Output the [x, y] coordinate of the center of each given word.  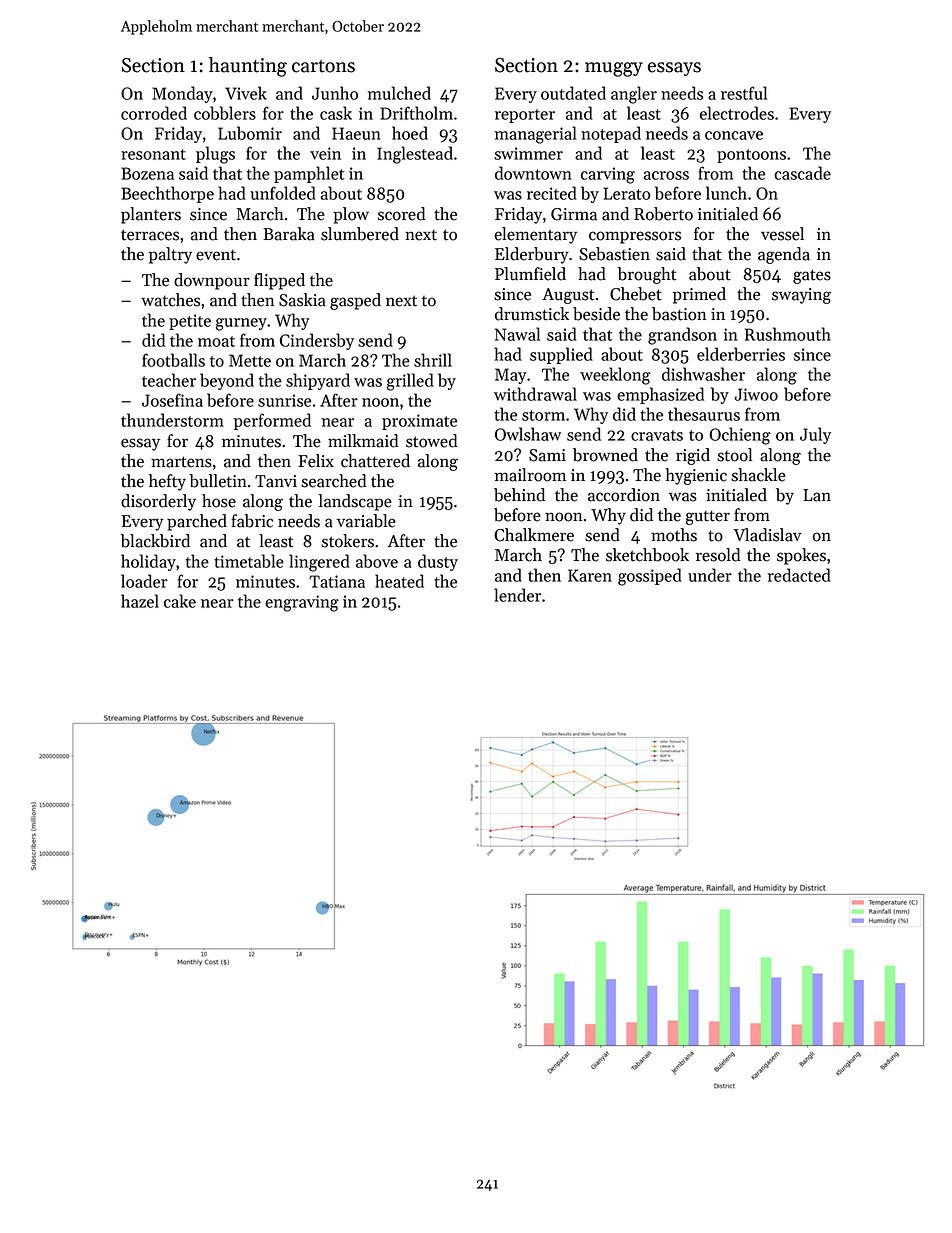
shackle [758, 475]
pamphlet [309, 174]
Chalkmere [534, 535]
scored [402, 214]
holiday [148, 562]
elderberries [741, 354]
